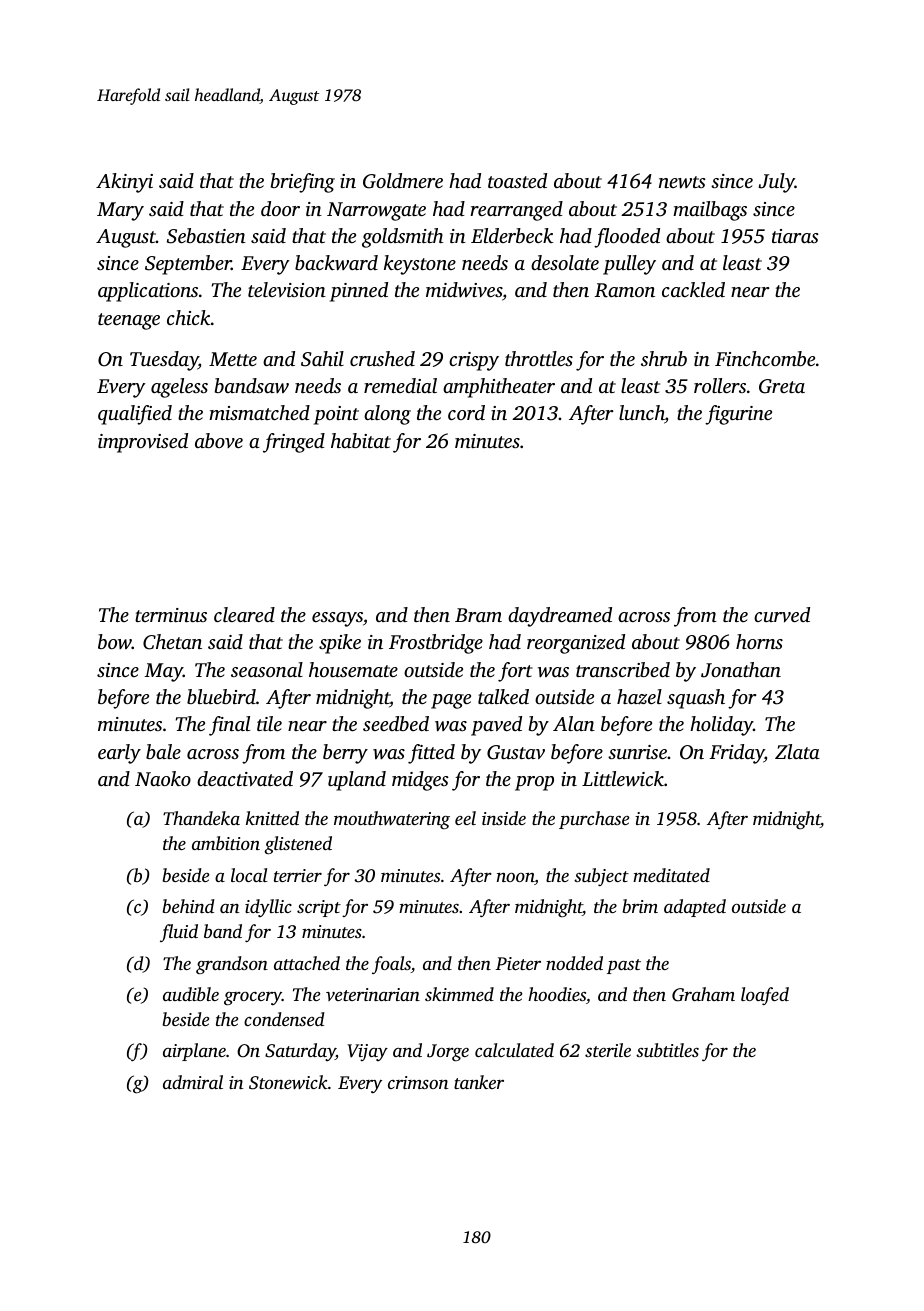 The width and height of the document is (924, 1311). I want to click on Finchcombe, so click(765, 358).
